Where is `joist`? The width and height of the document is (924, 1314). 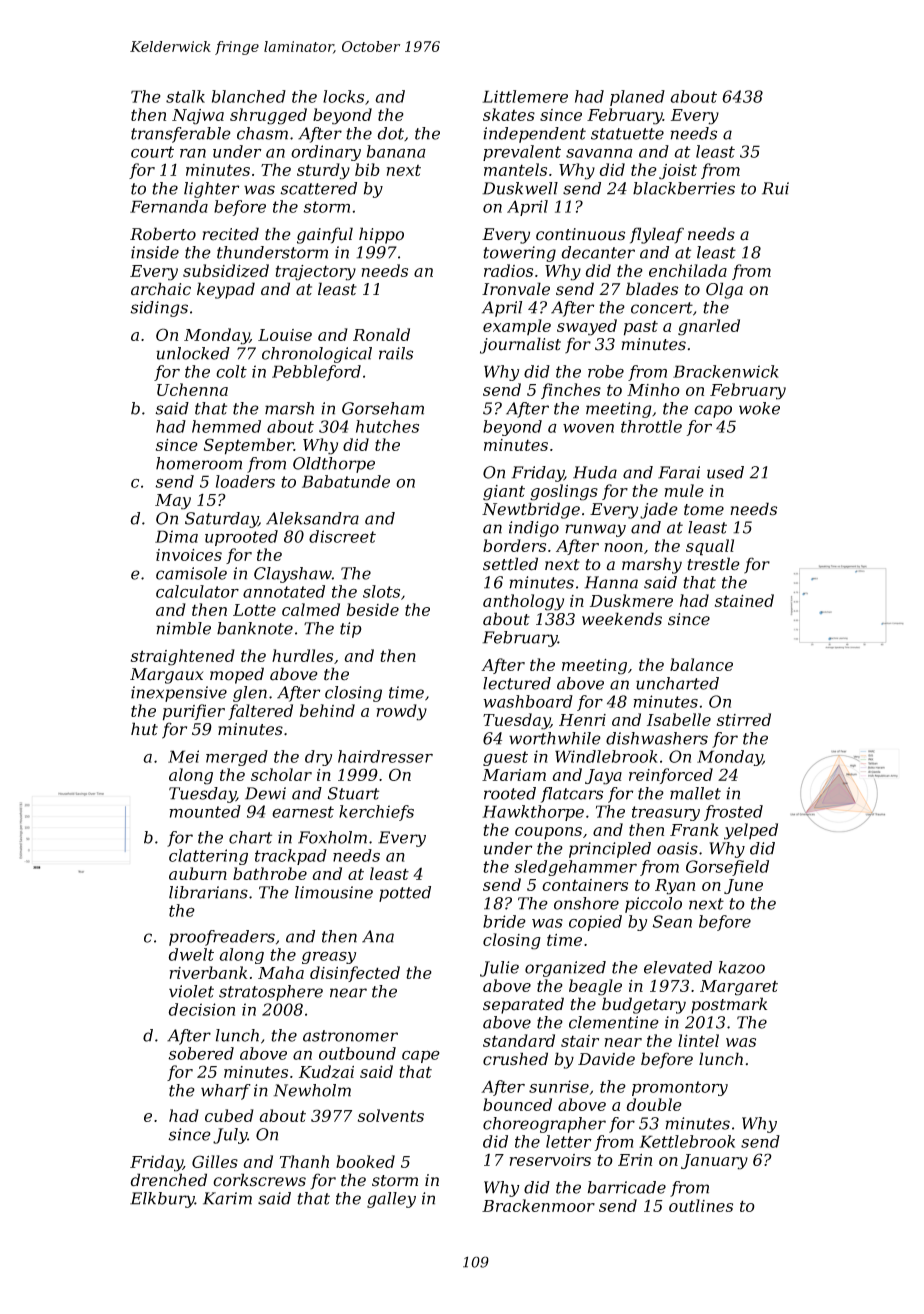
joist is located at coordinates (678, 172).
